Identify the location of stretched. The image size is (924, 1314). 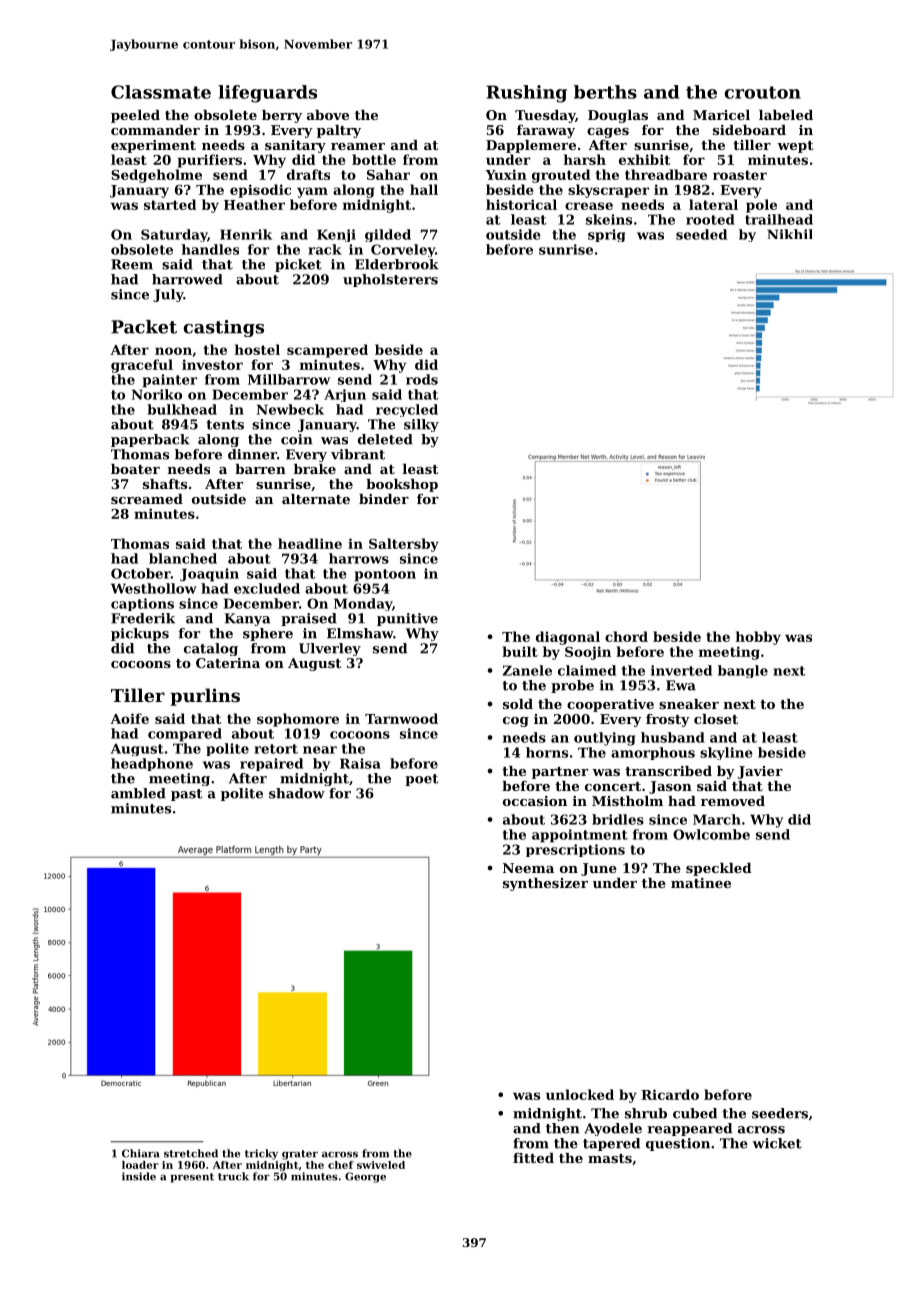
(191, 1153).
